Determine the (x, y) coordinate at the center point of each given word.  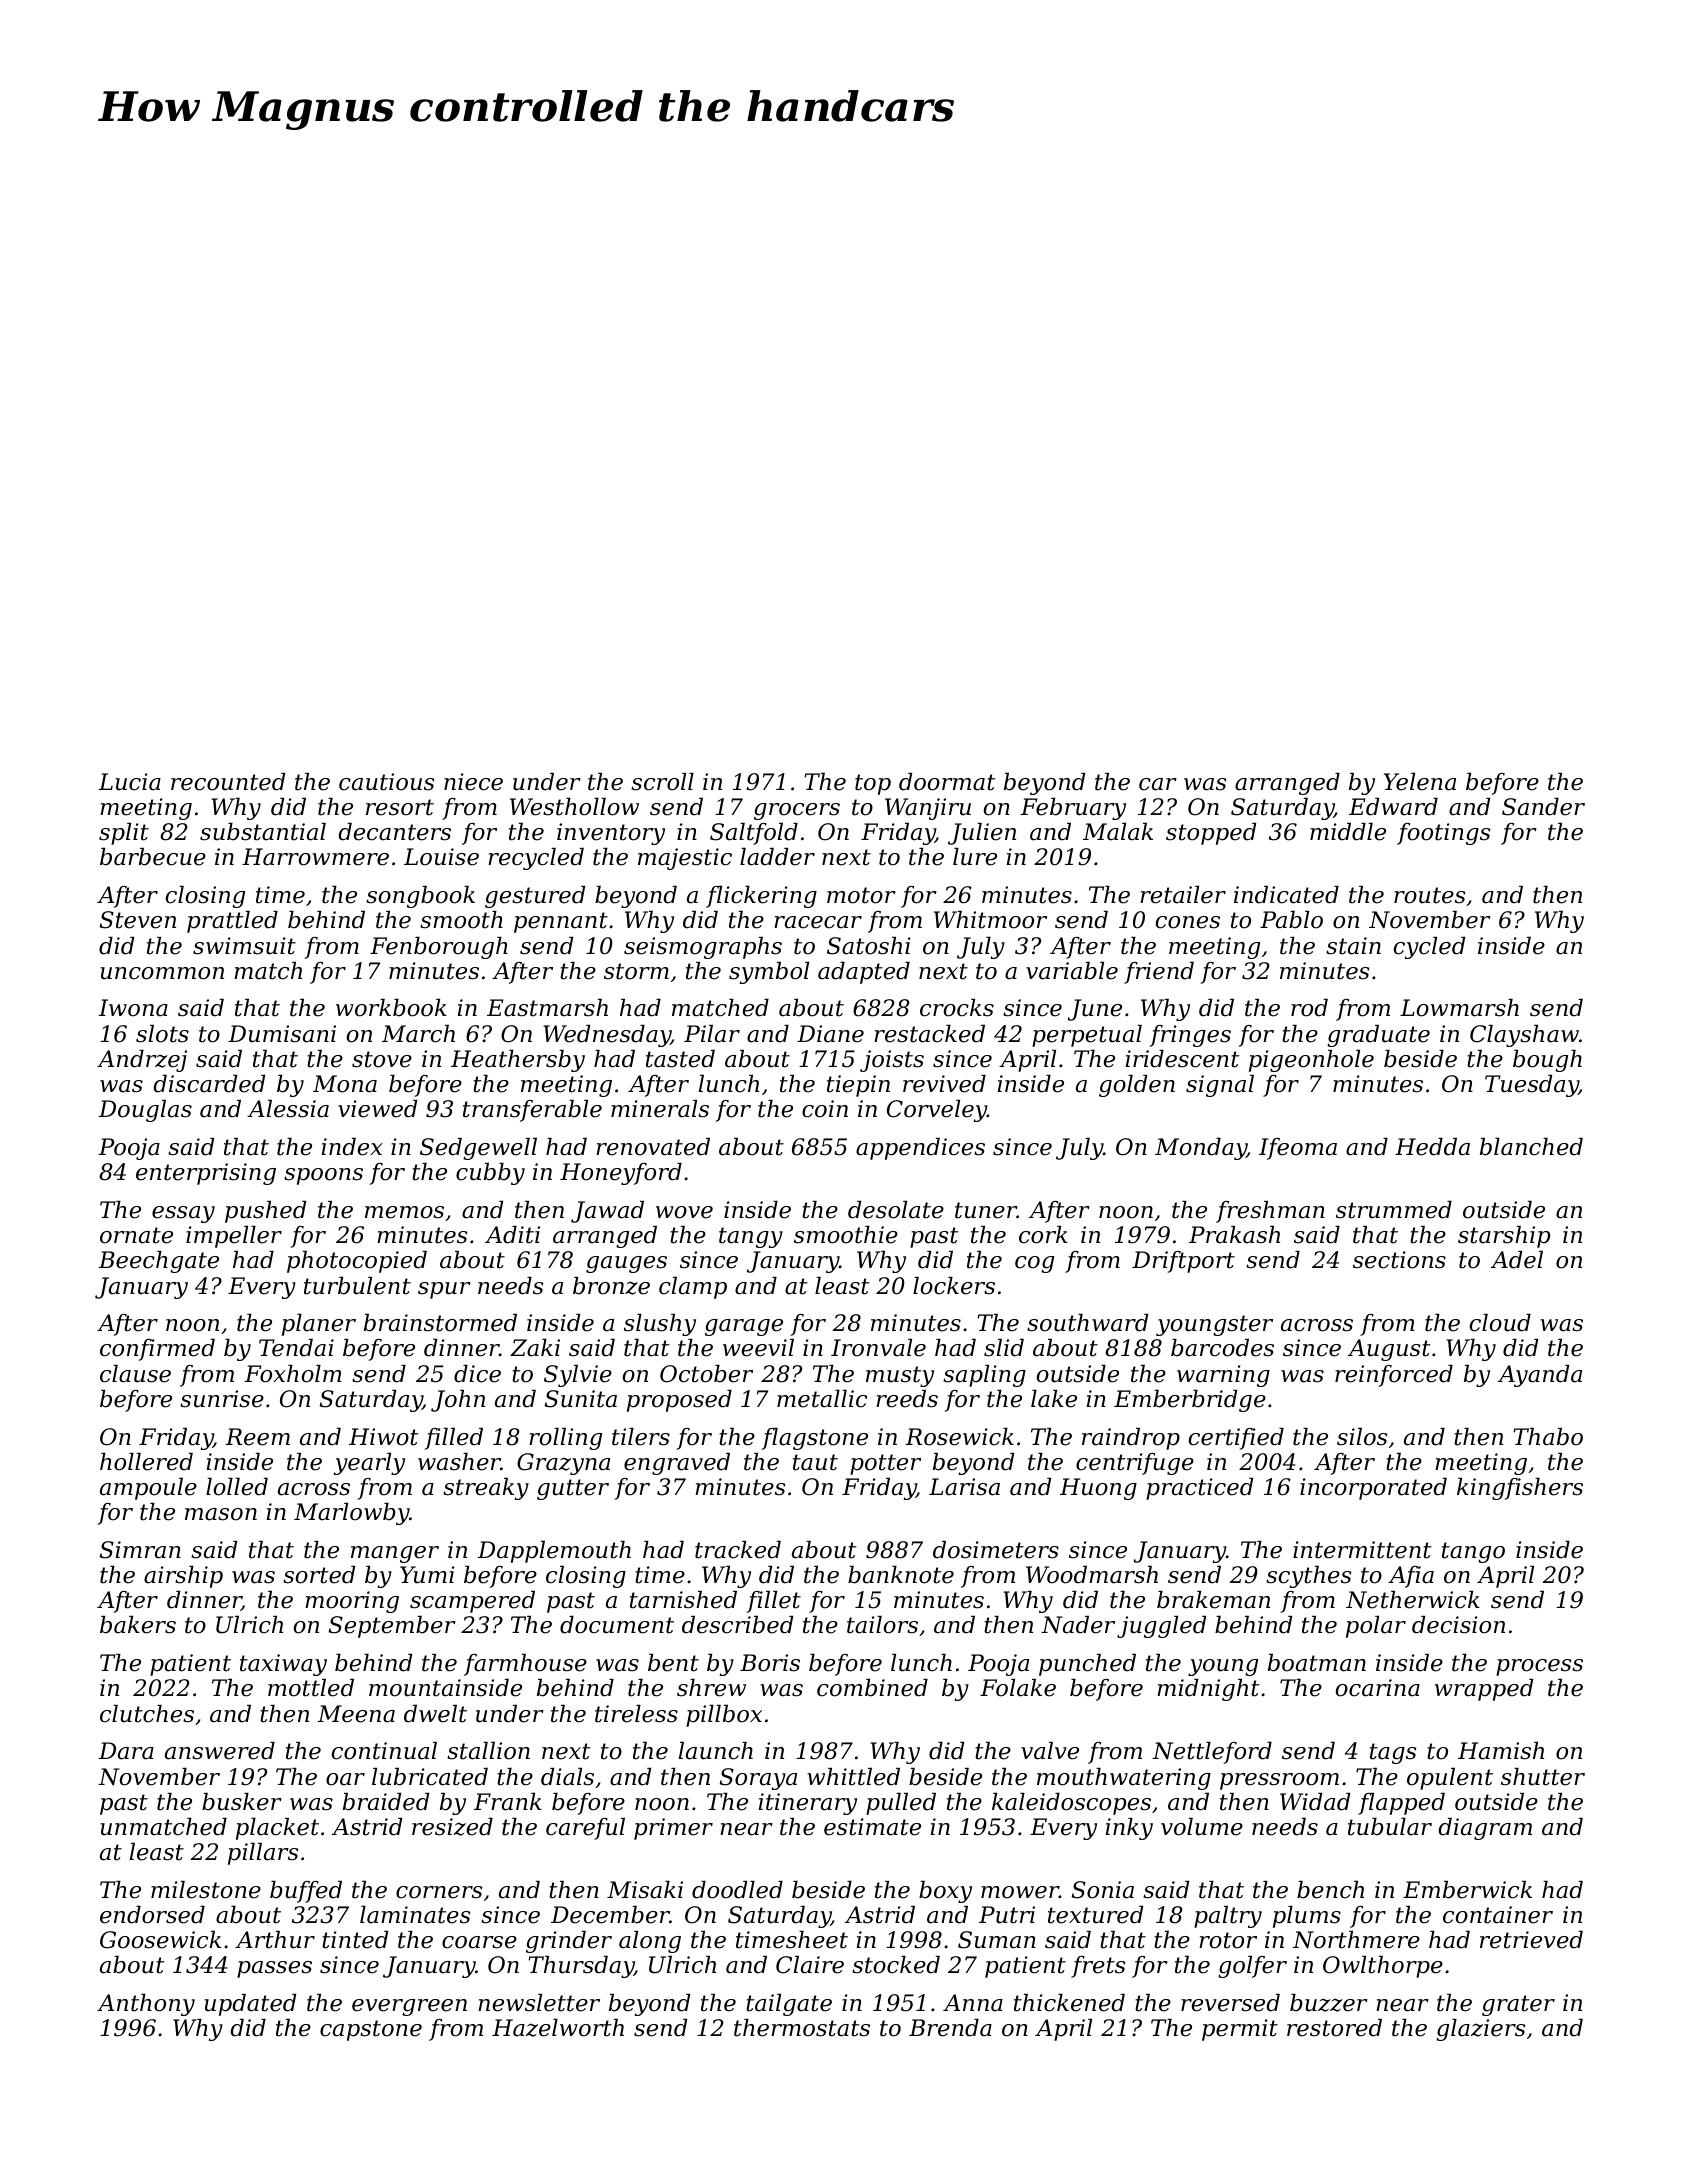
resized (452, 1827)
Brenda (950, 2028)
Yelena (1420, 782)
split (124, 834)
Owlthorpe (1383, 1967)
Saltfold (754, 834)
